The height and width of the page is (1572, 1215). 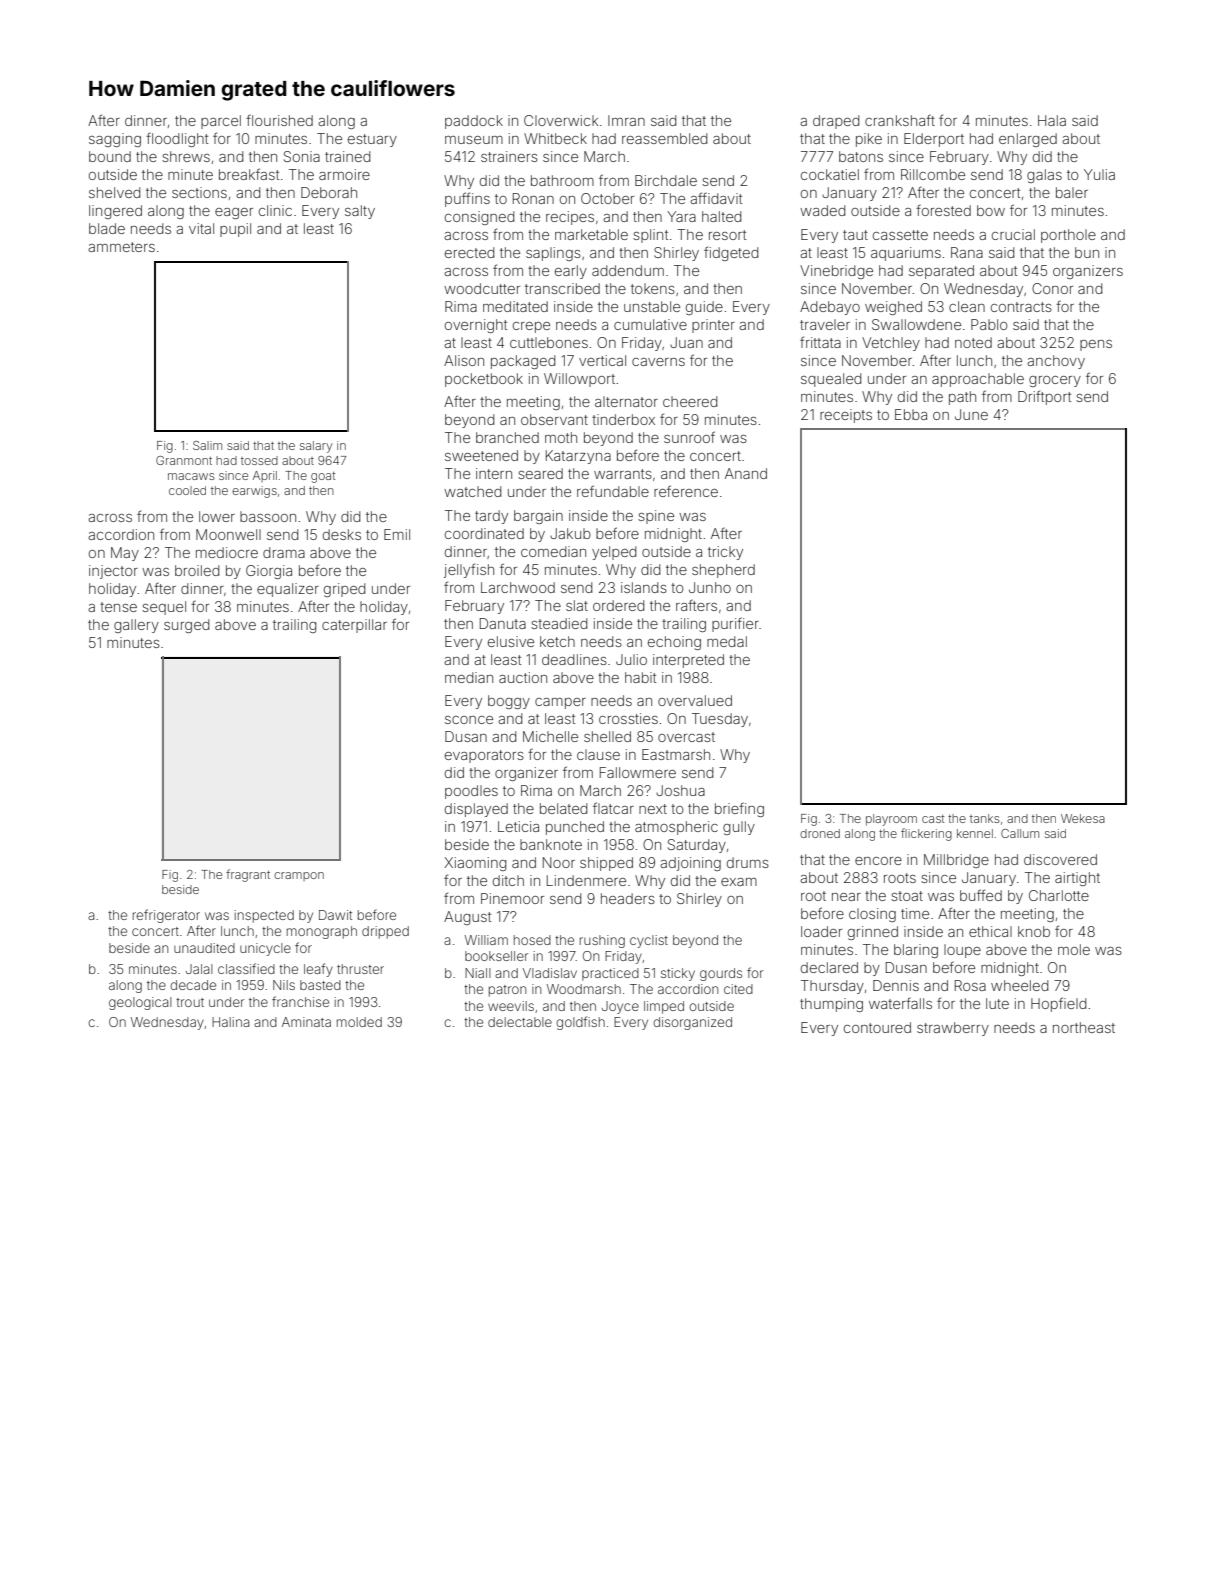 What do you see at coordinates (550, 973) in the page?
I see `Vladislav` at bounding box center [550, 973].
